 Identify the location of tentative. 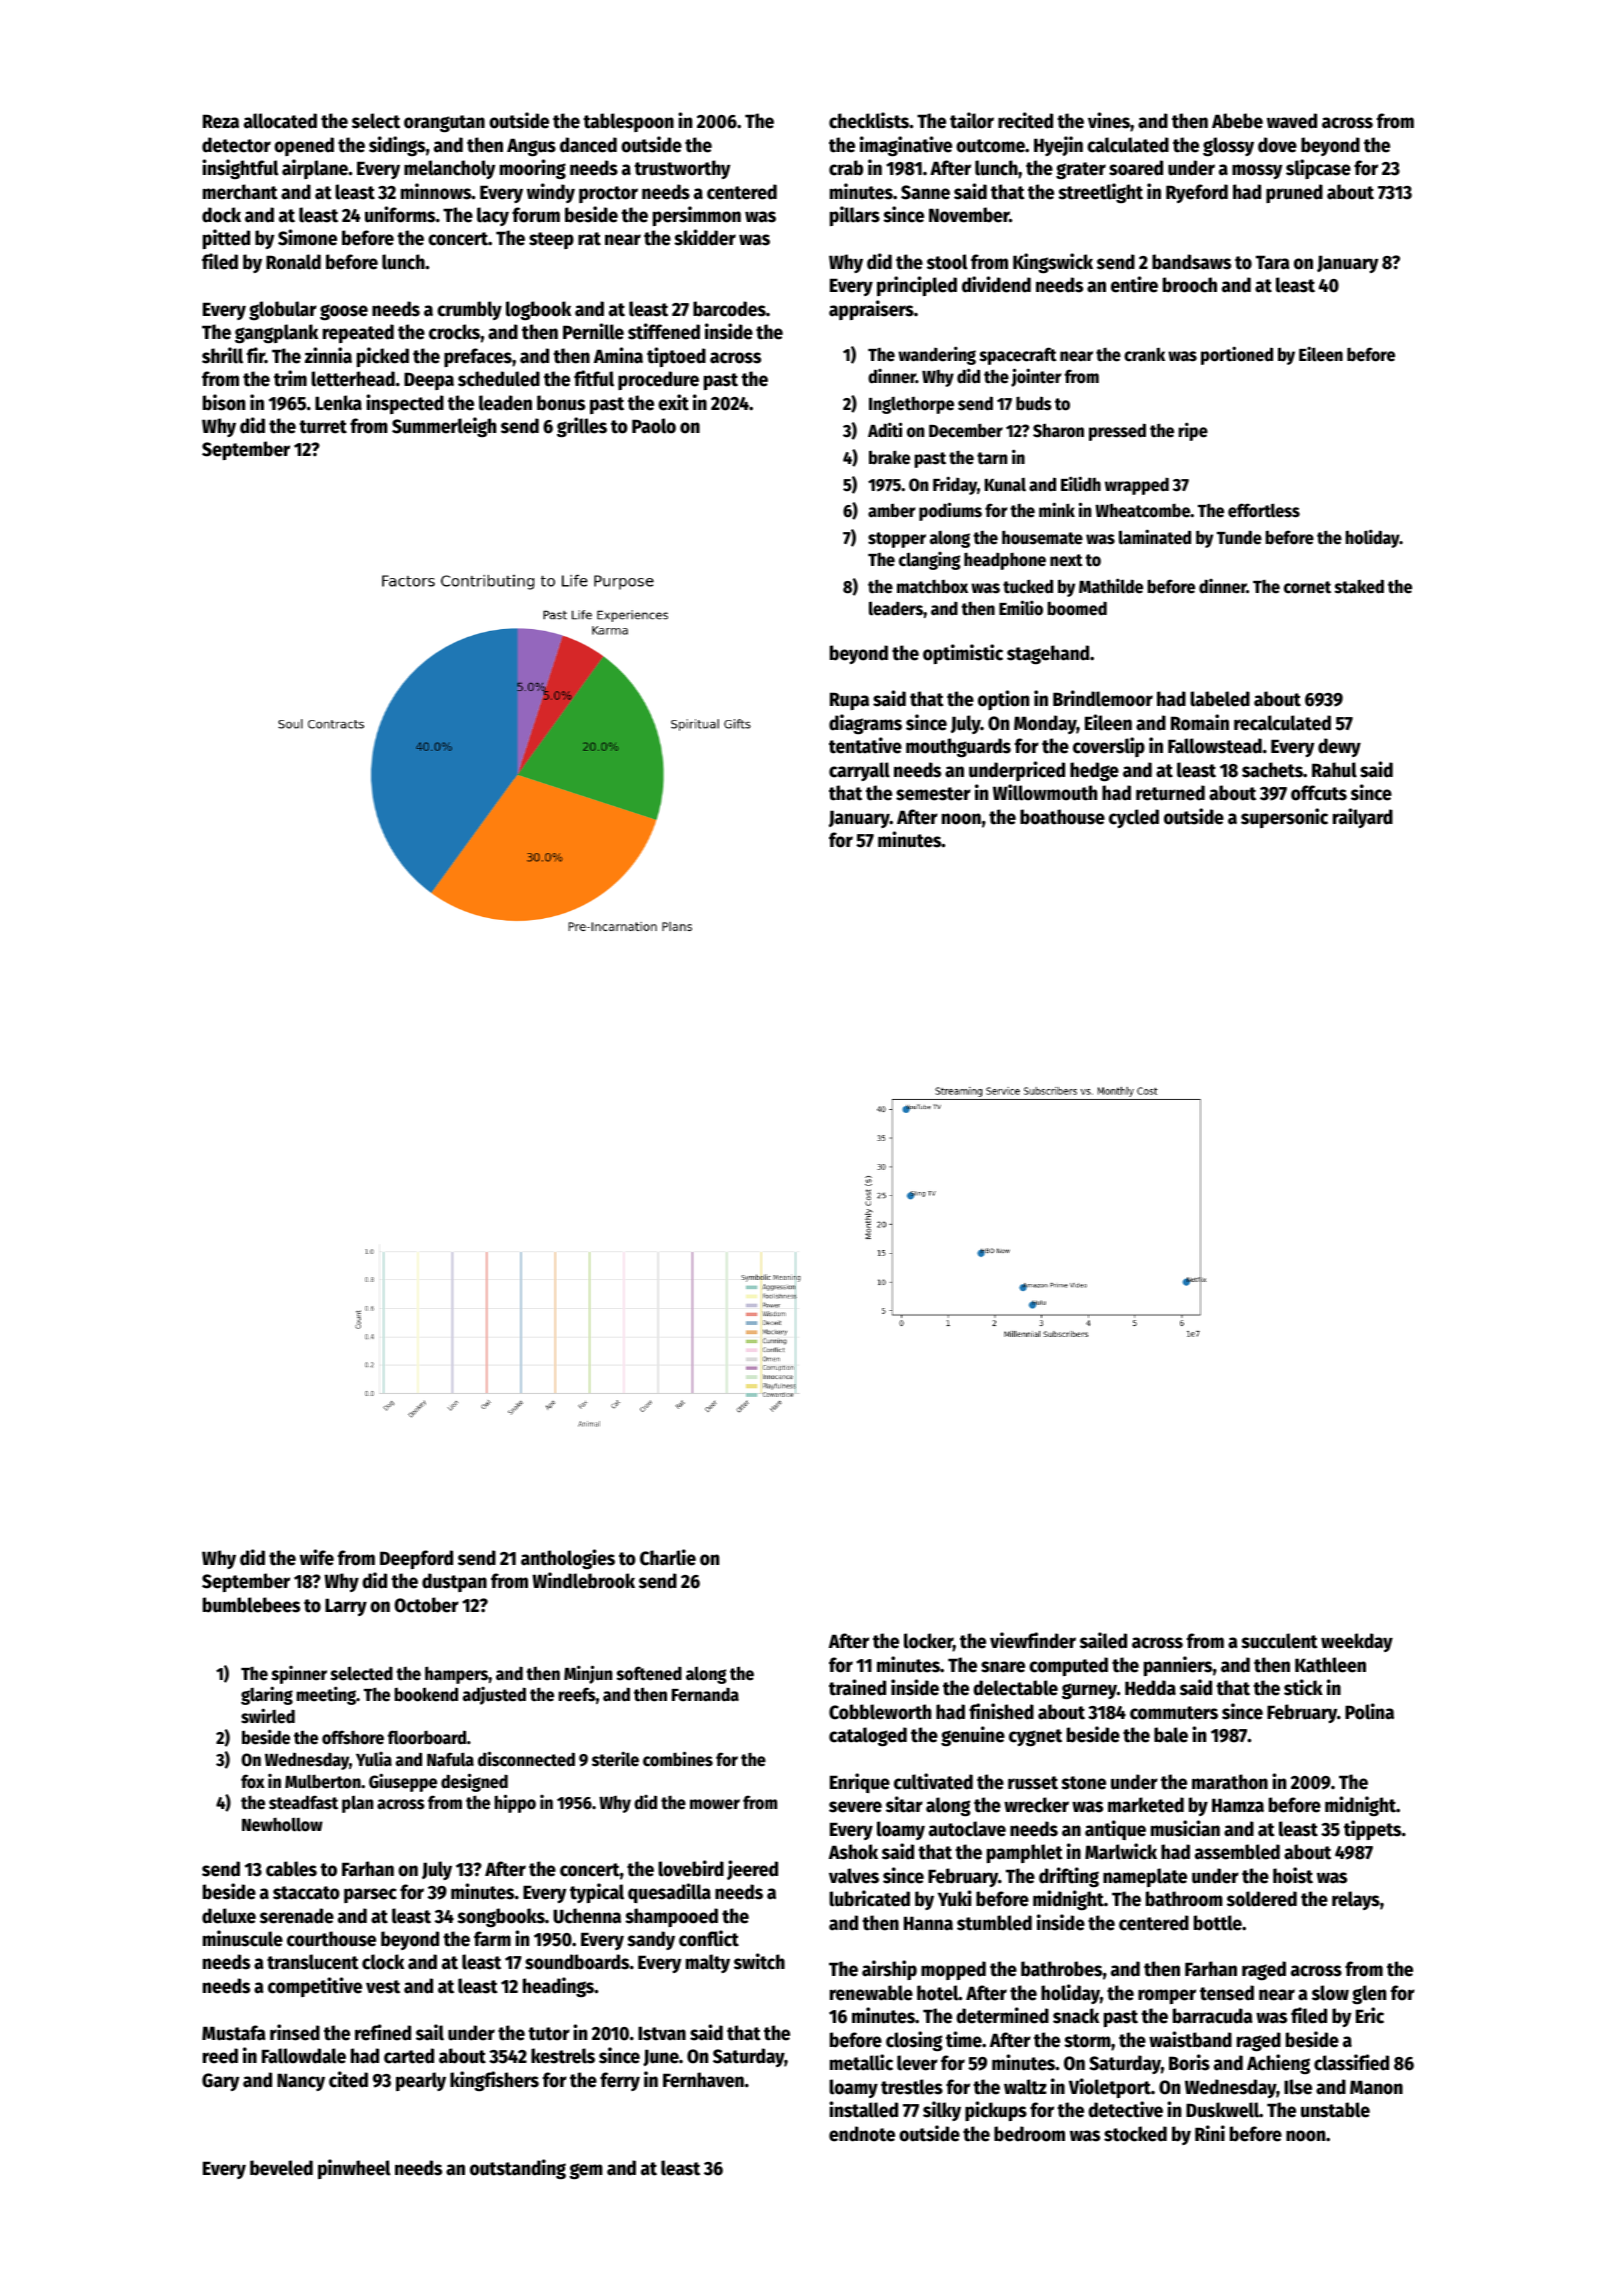
(865, 745).
